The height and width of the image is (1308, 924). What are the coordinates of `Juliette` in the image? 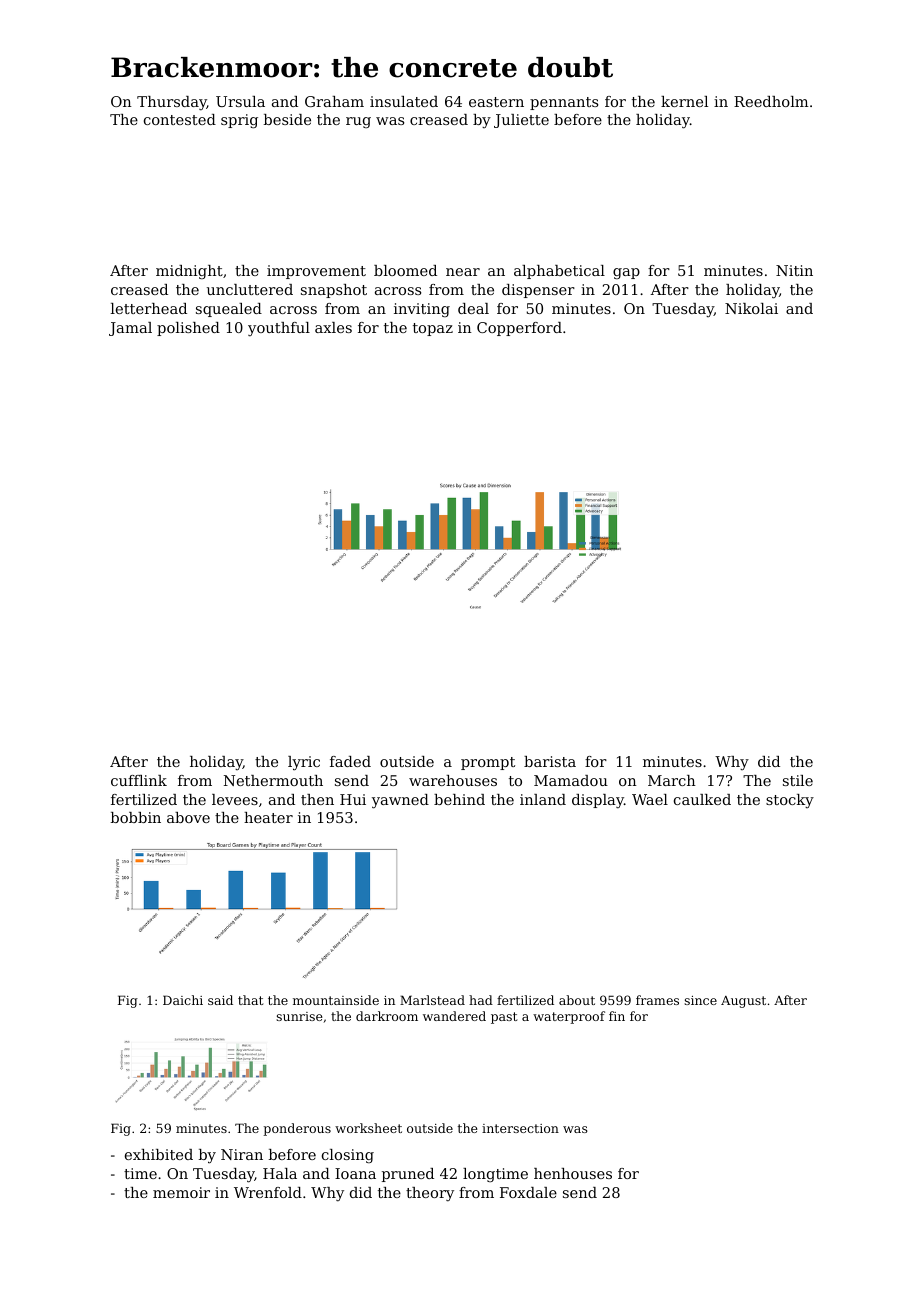 It's located at (521, 121).
